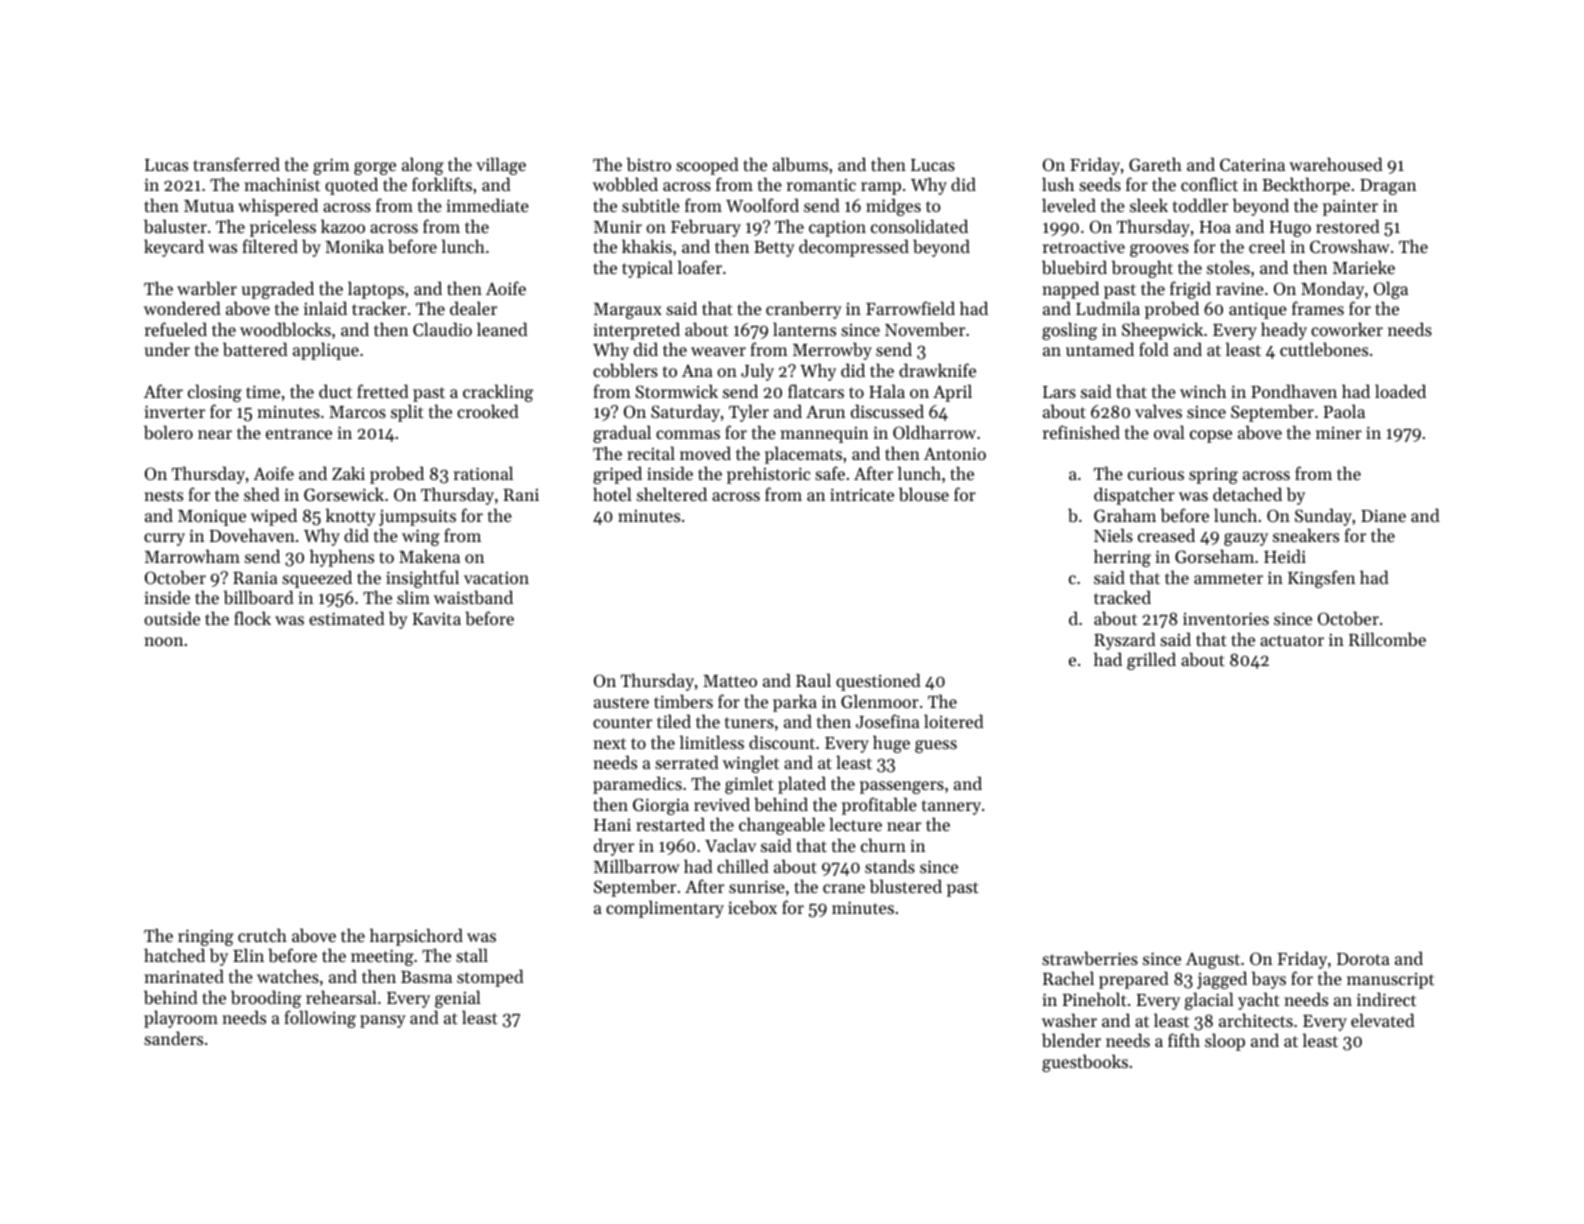  What do you see at coordinates (416, 937) in the page?
I see `harpsichord` at bounding box center [416, 937].
